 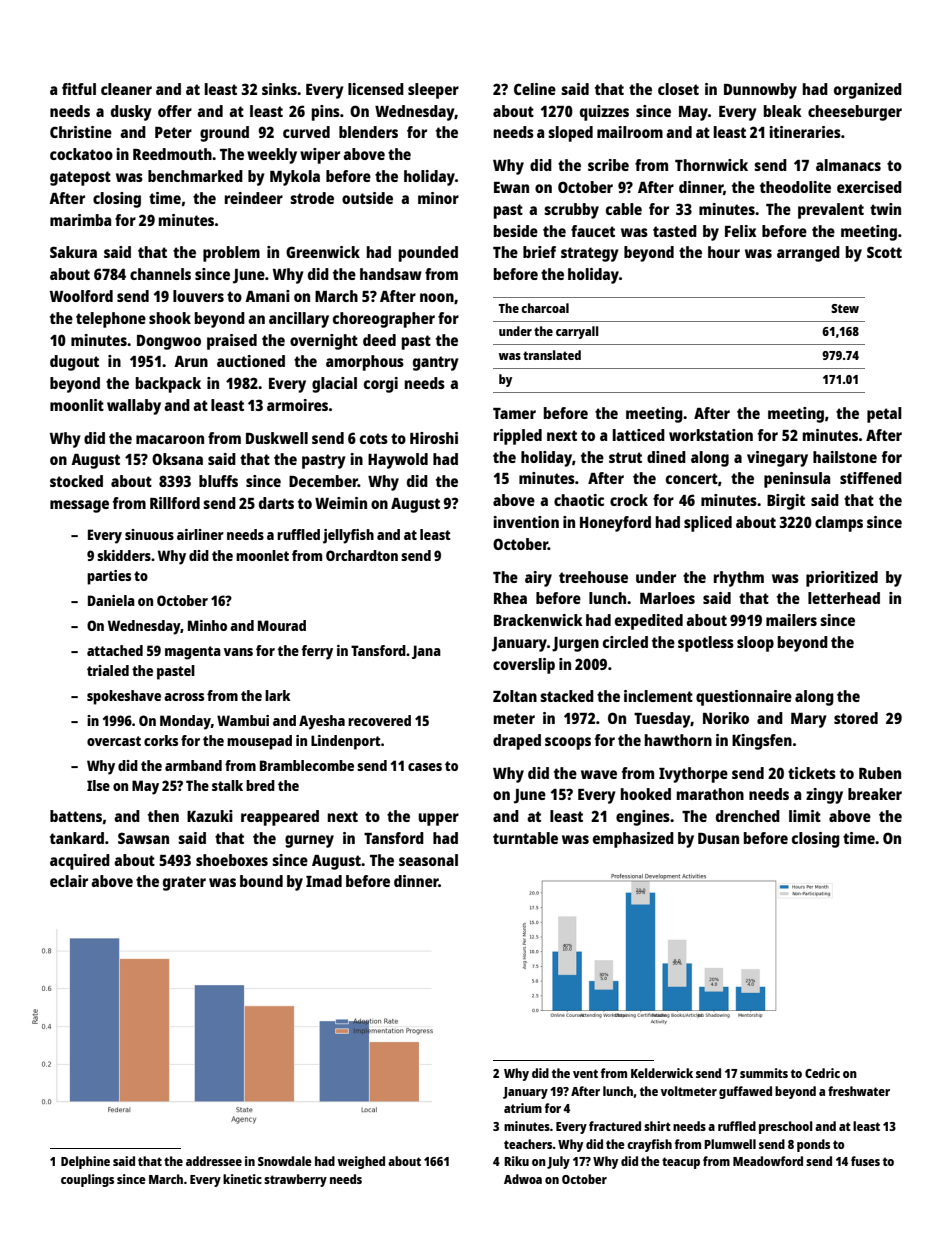 What do you see at coordinates (433, 91) in the document?
I see `sleeper` at bounding box center [433, 91].
